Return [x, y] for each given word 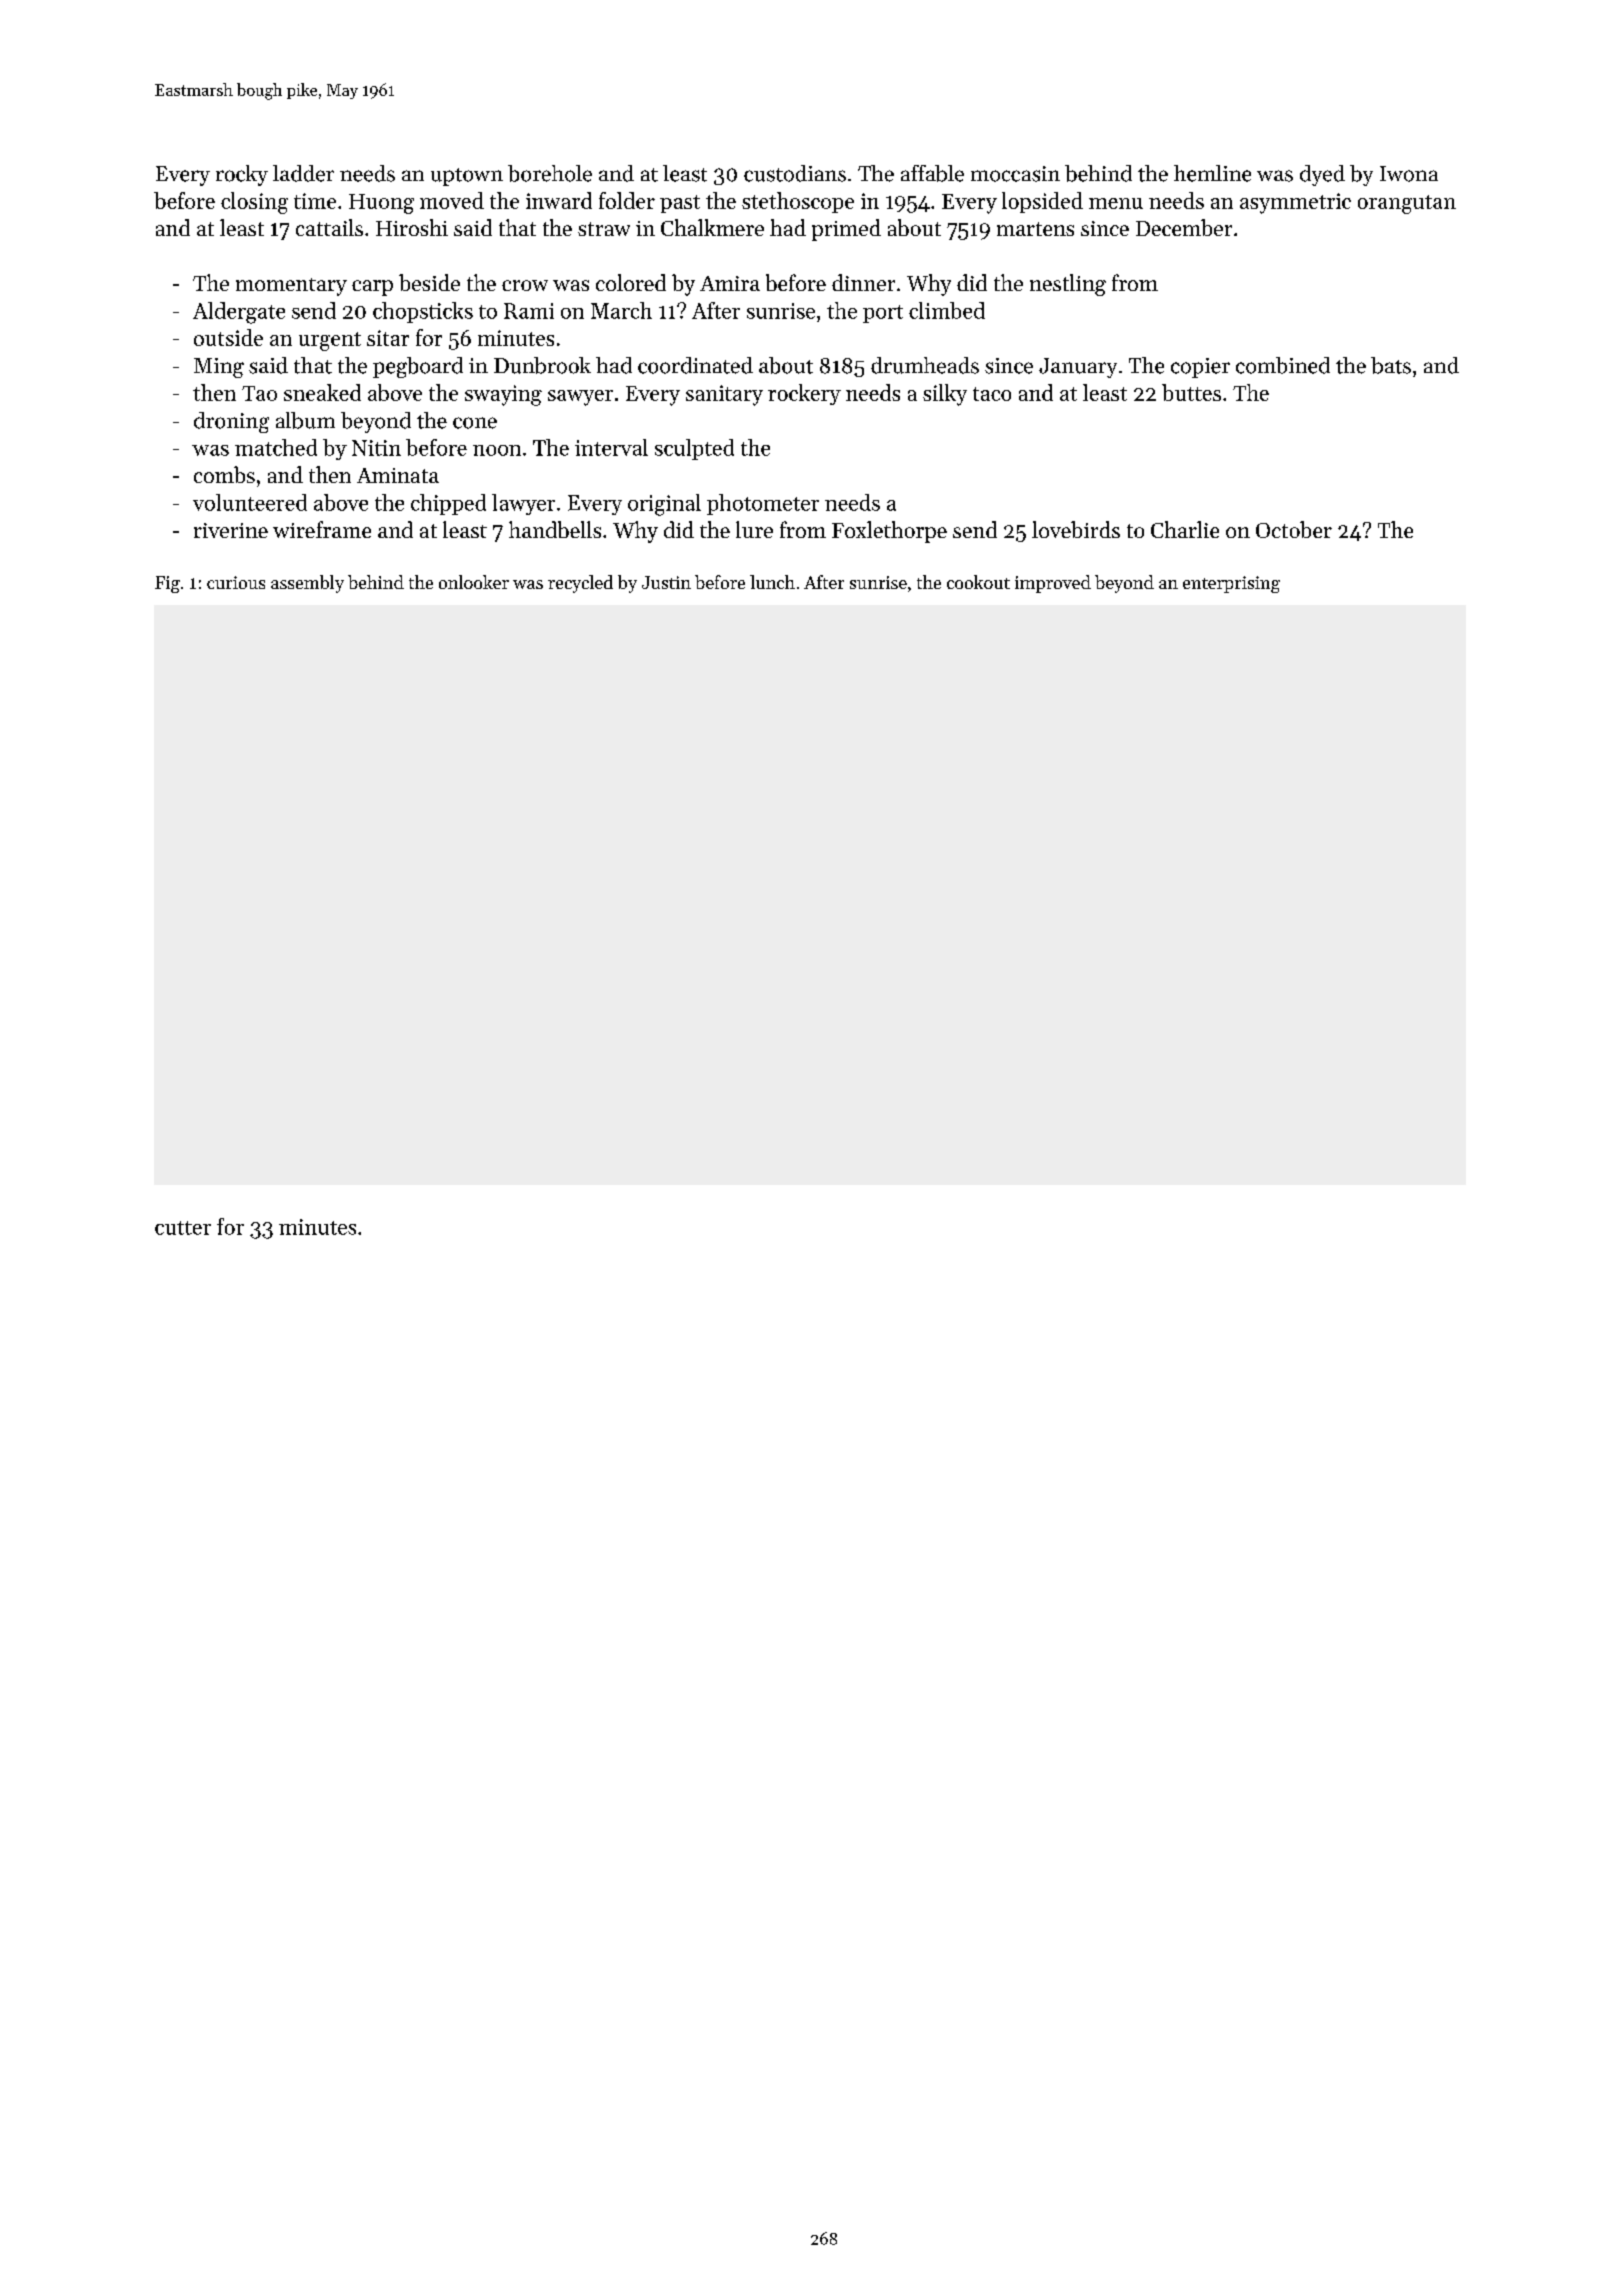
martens [1035, 229]
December [1184, 227]
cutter [183, 1228]
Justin [666, 582]
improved [1053, 584]
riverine [231, 530]
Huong [381, 204]
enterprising [1231, 584]
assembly [307, 584]
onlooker [474, 582]
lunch [772, 582]
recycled [580, 584]
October [1294, 529]
